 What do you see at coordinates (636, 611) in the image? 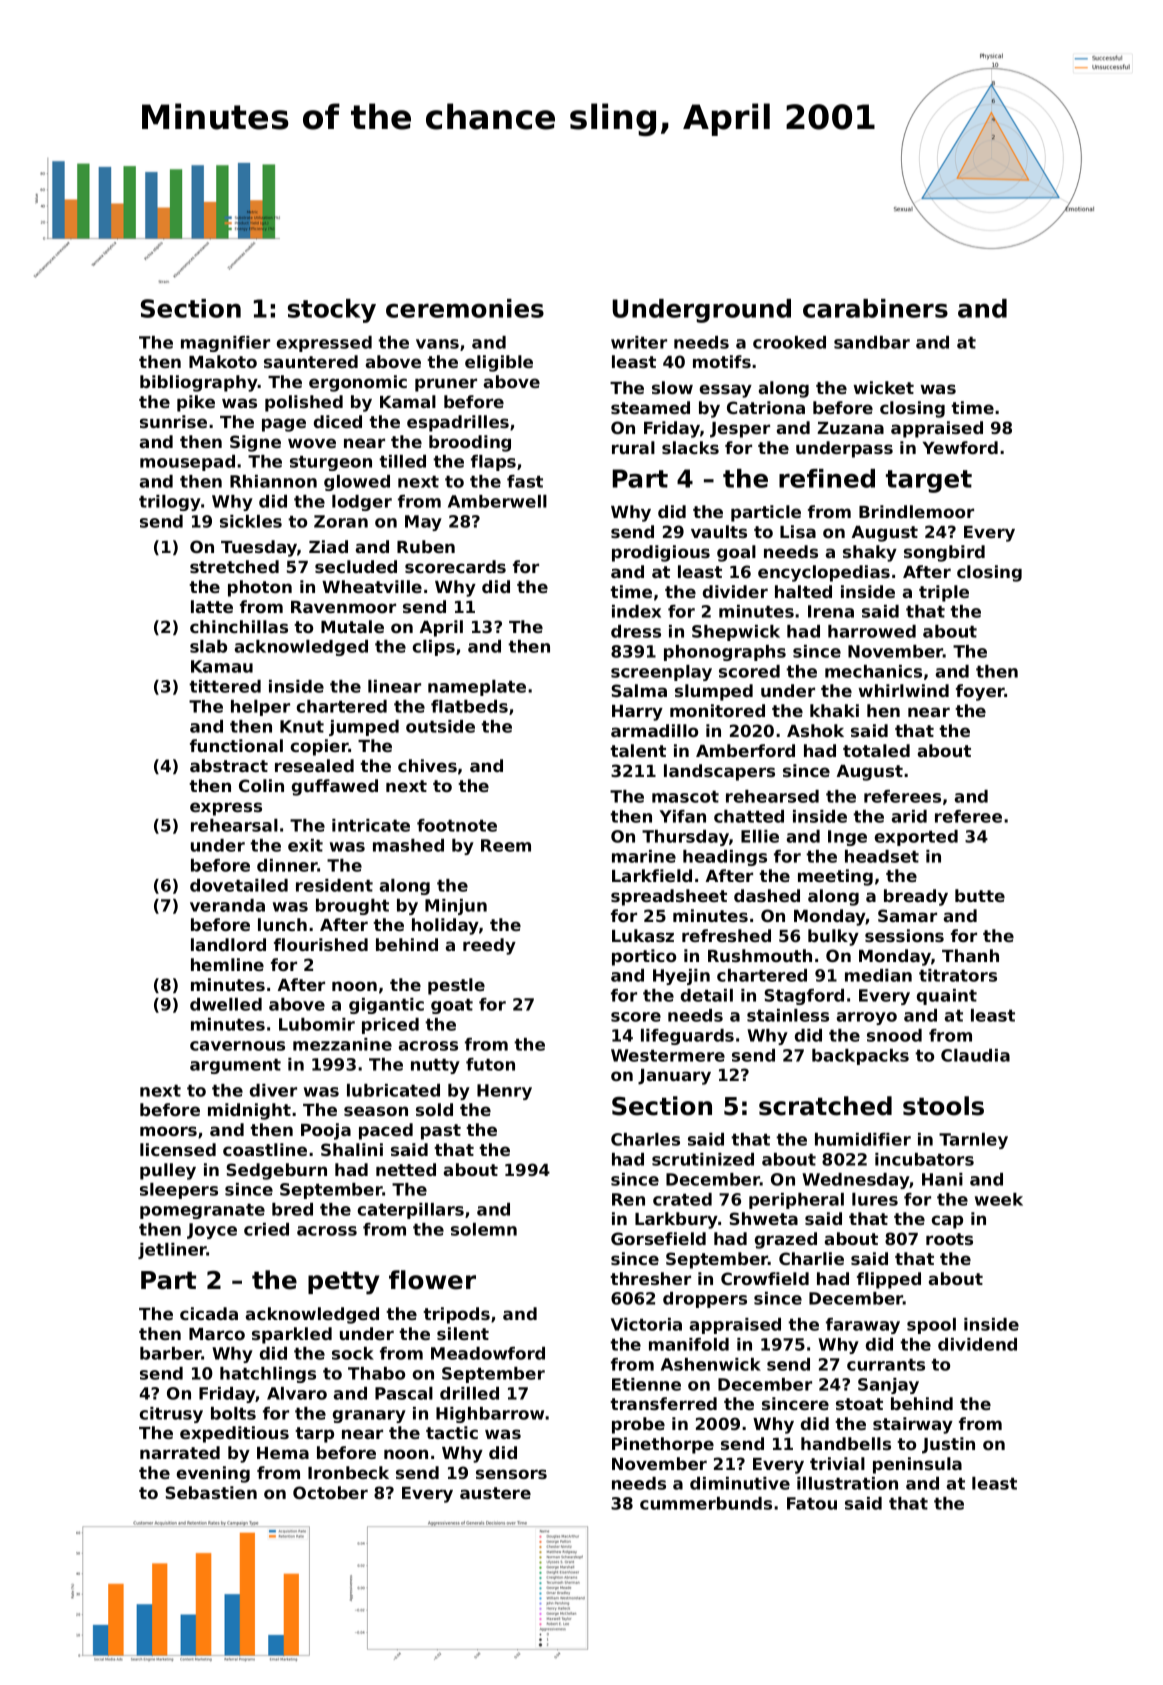
I see `index` at bounding box center [636, 611].
